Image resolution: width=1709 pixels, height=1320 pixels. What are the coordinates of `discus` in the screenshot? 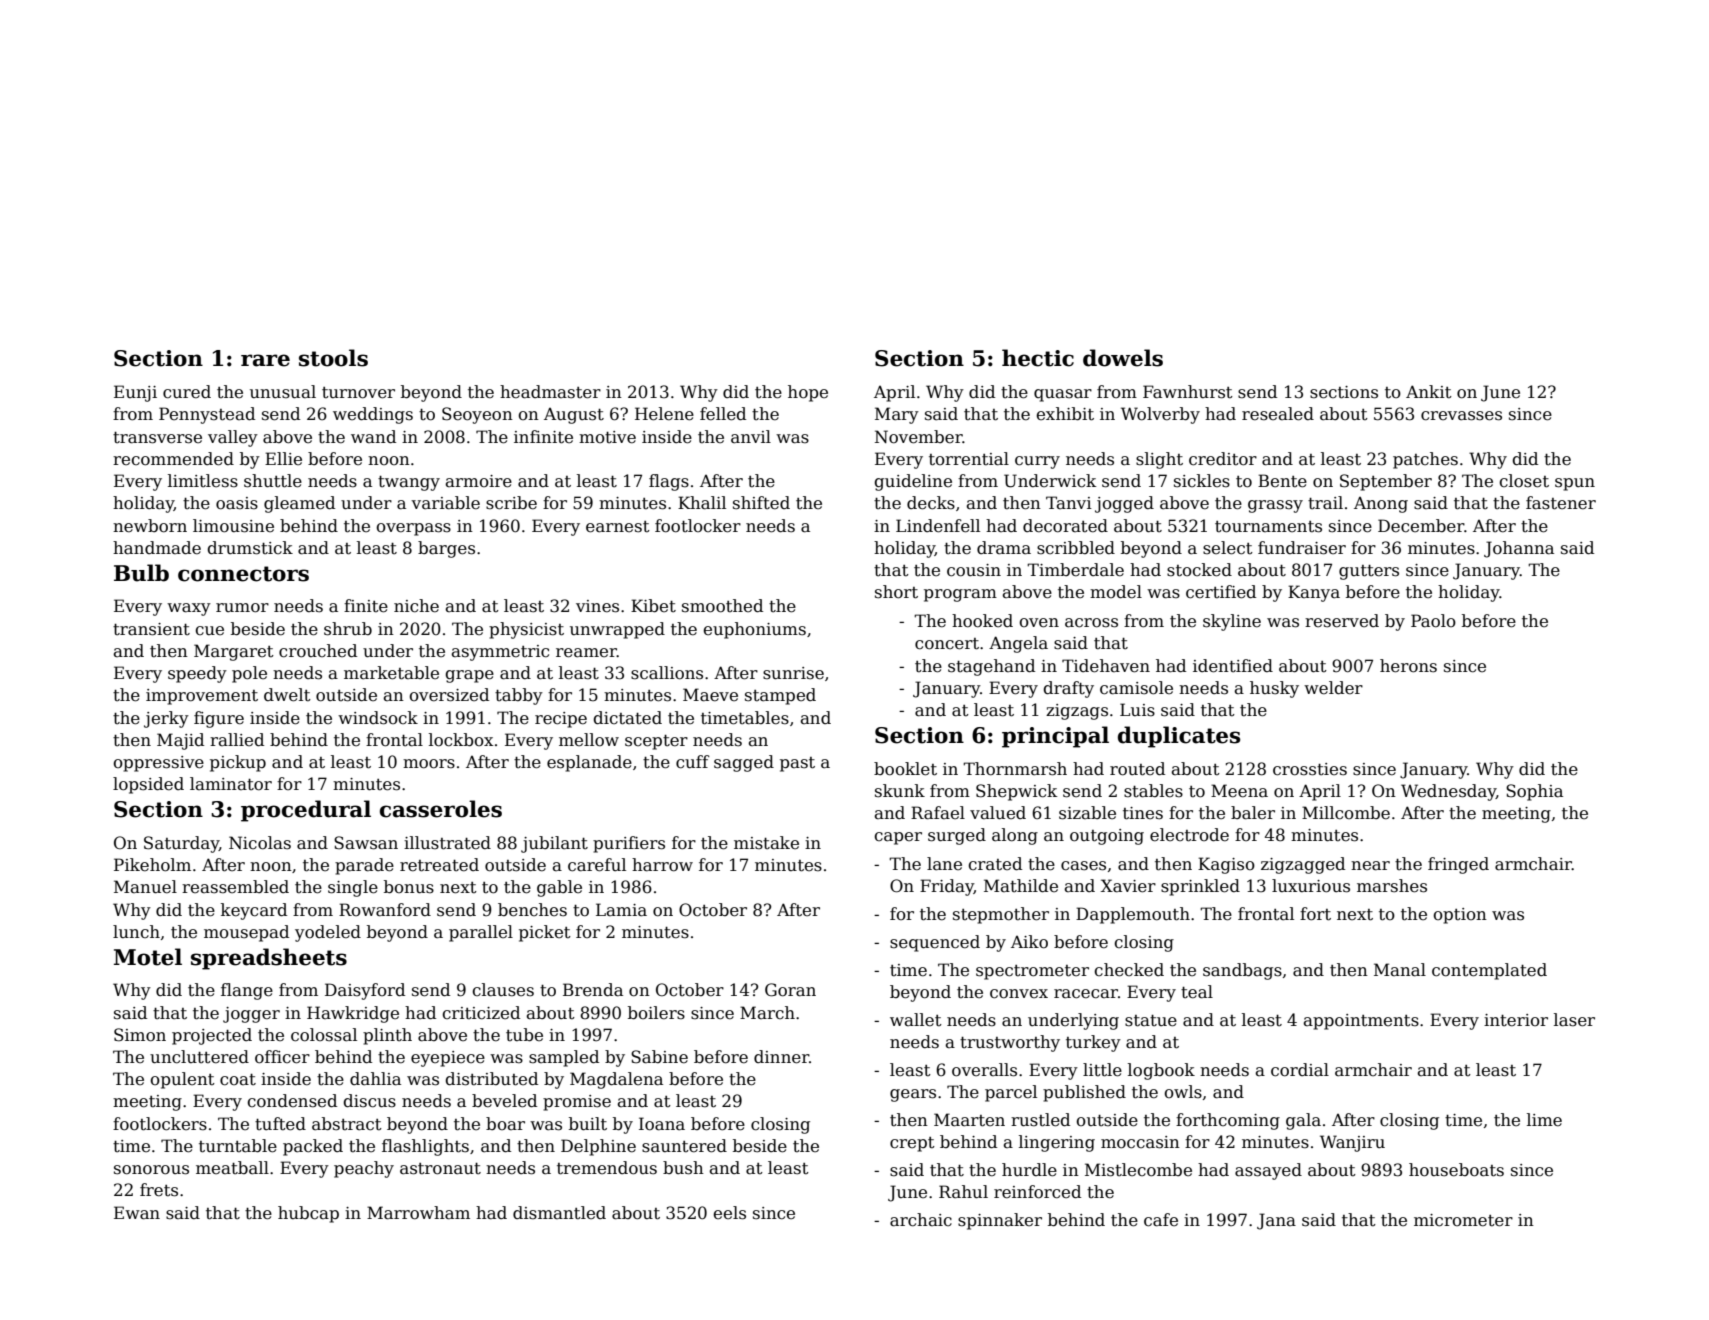 It's located at (369, 1101).
